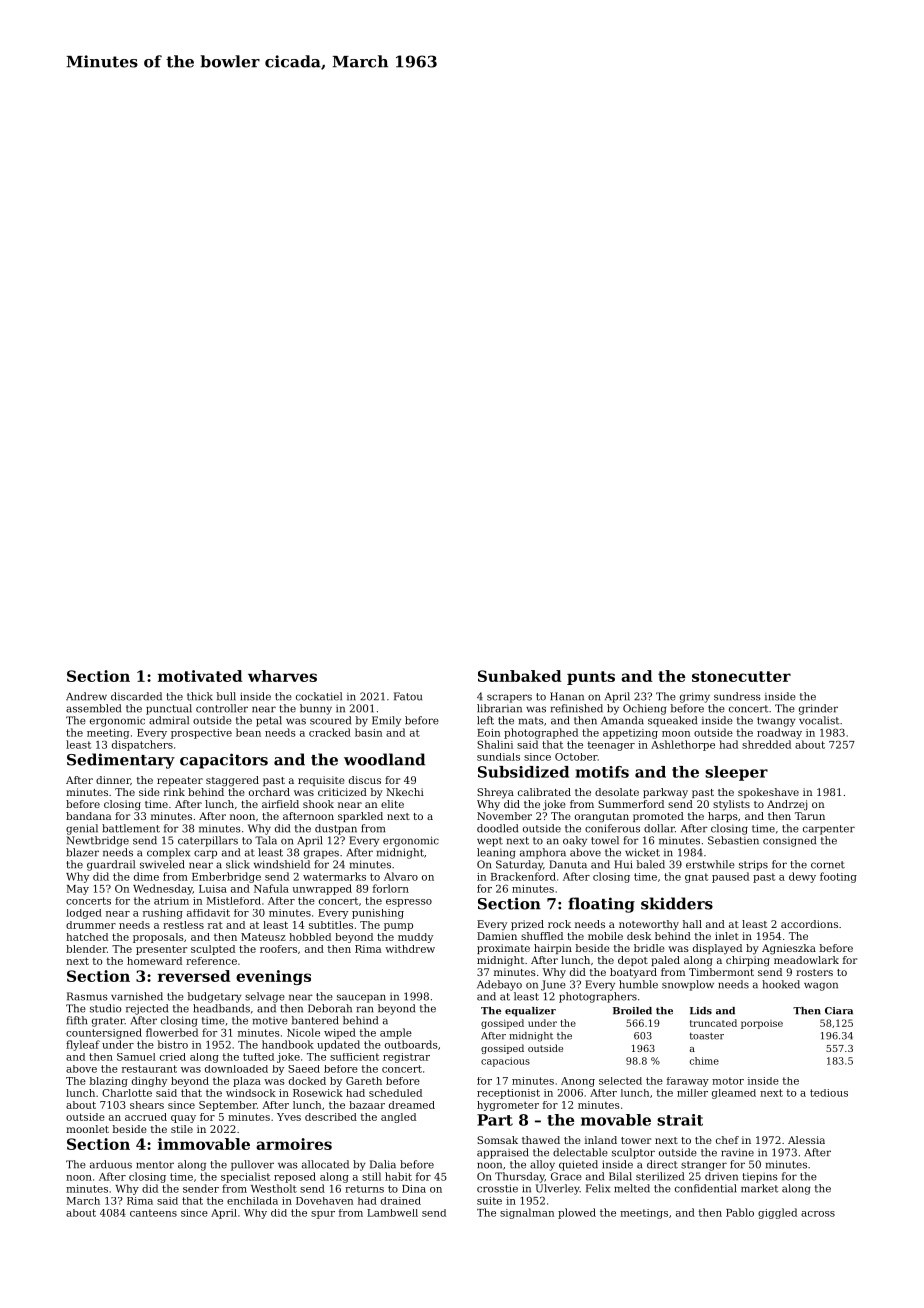  What do you see at coordinates (84, 914) in the document?
I see `lodged` at bounding box center [84, 914].
